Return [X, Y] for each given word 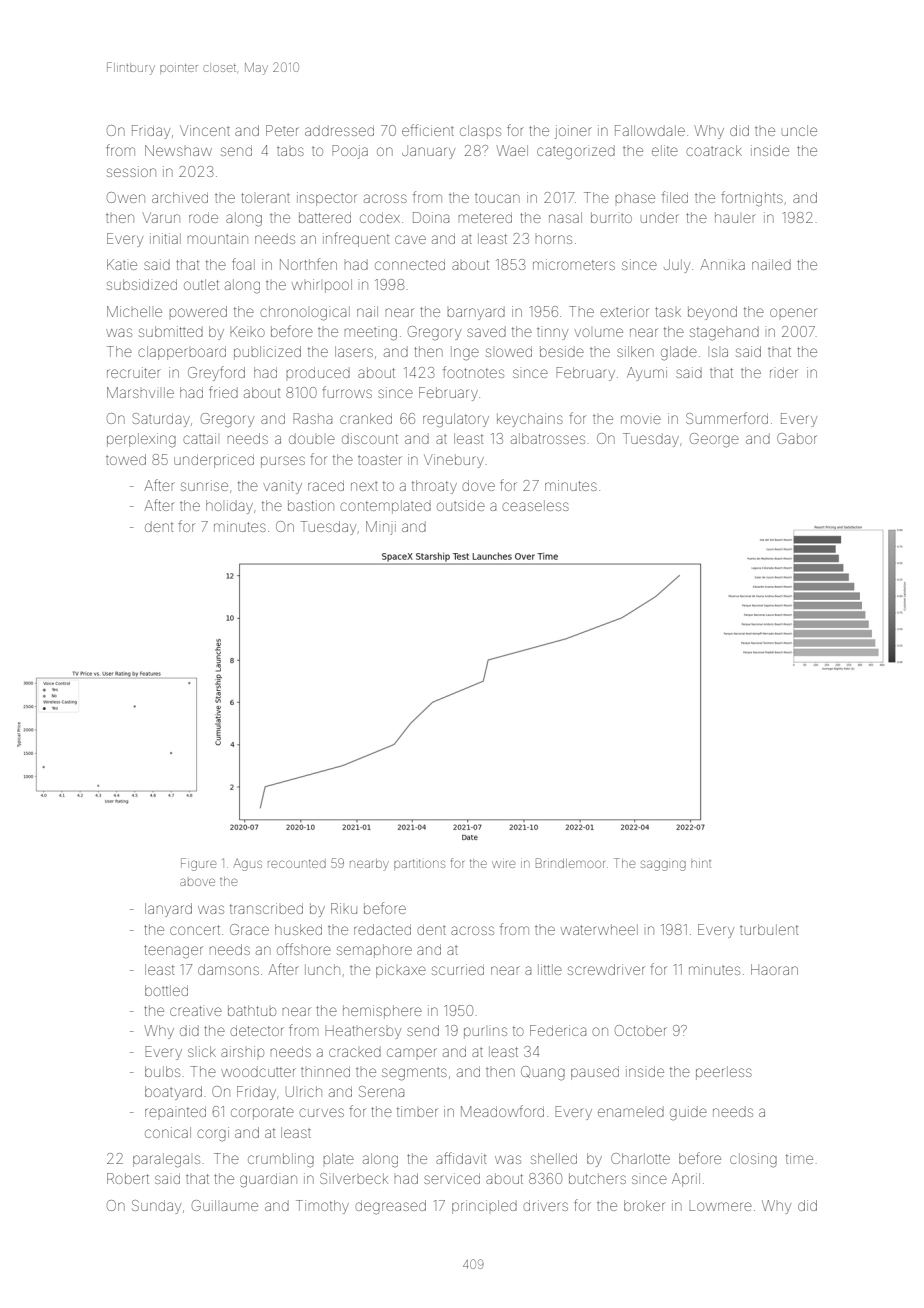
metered [485, 217]
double [312, 438]
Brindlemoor [570, 863]
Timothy [322, 1207]
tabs [290, 151]
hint [701, 864]
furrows [347, 392]
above [197, 882]
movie [641, 419]
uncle [799, 130]
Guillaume [225, 1205]
